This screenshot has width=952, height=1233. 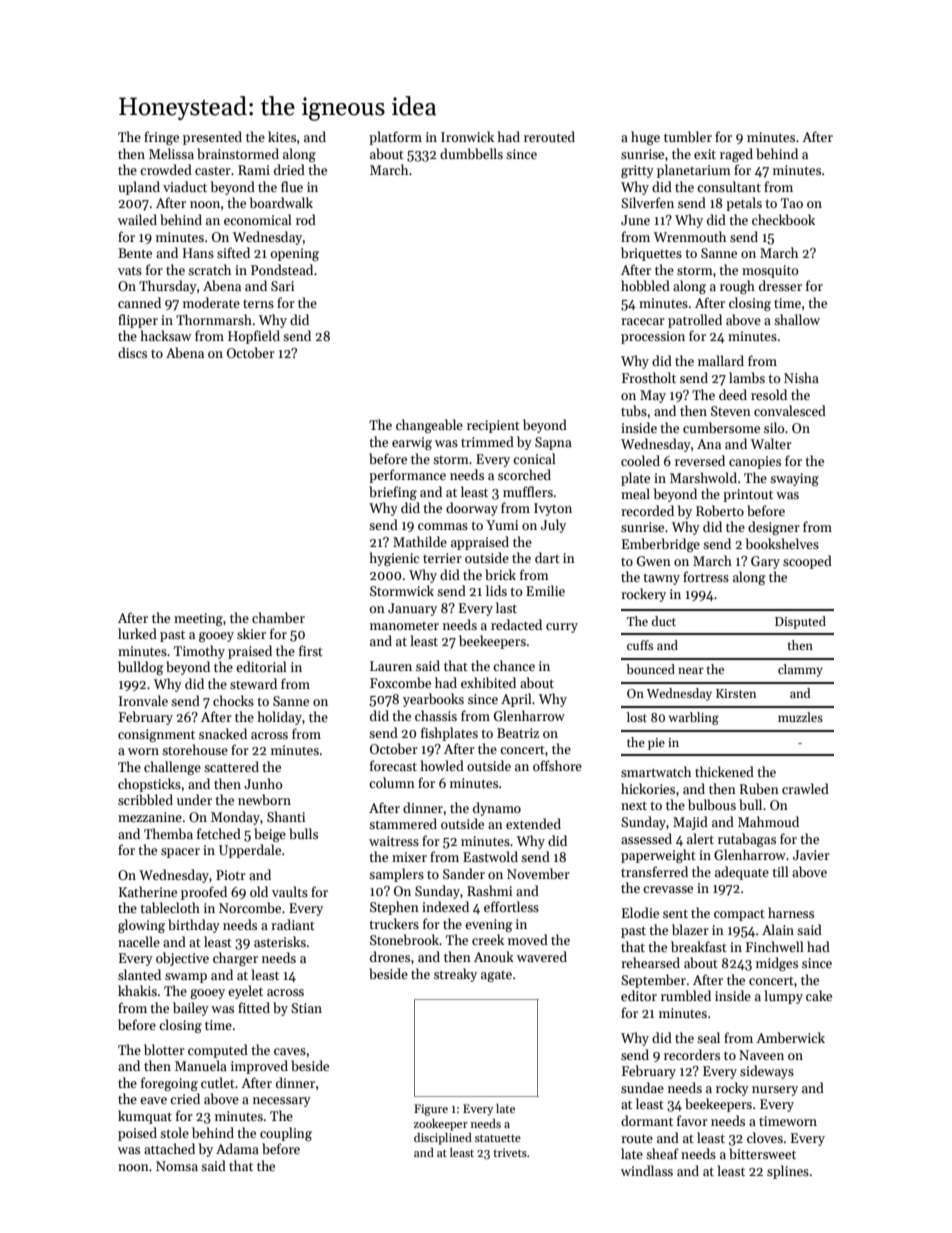 What do you see at coordinates (645, 285) in the screenshot?
I see `hobbled` at bounding box center [645, 285].
